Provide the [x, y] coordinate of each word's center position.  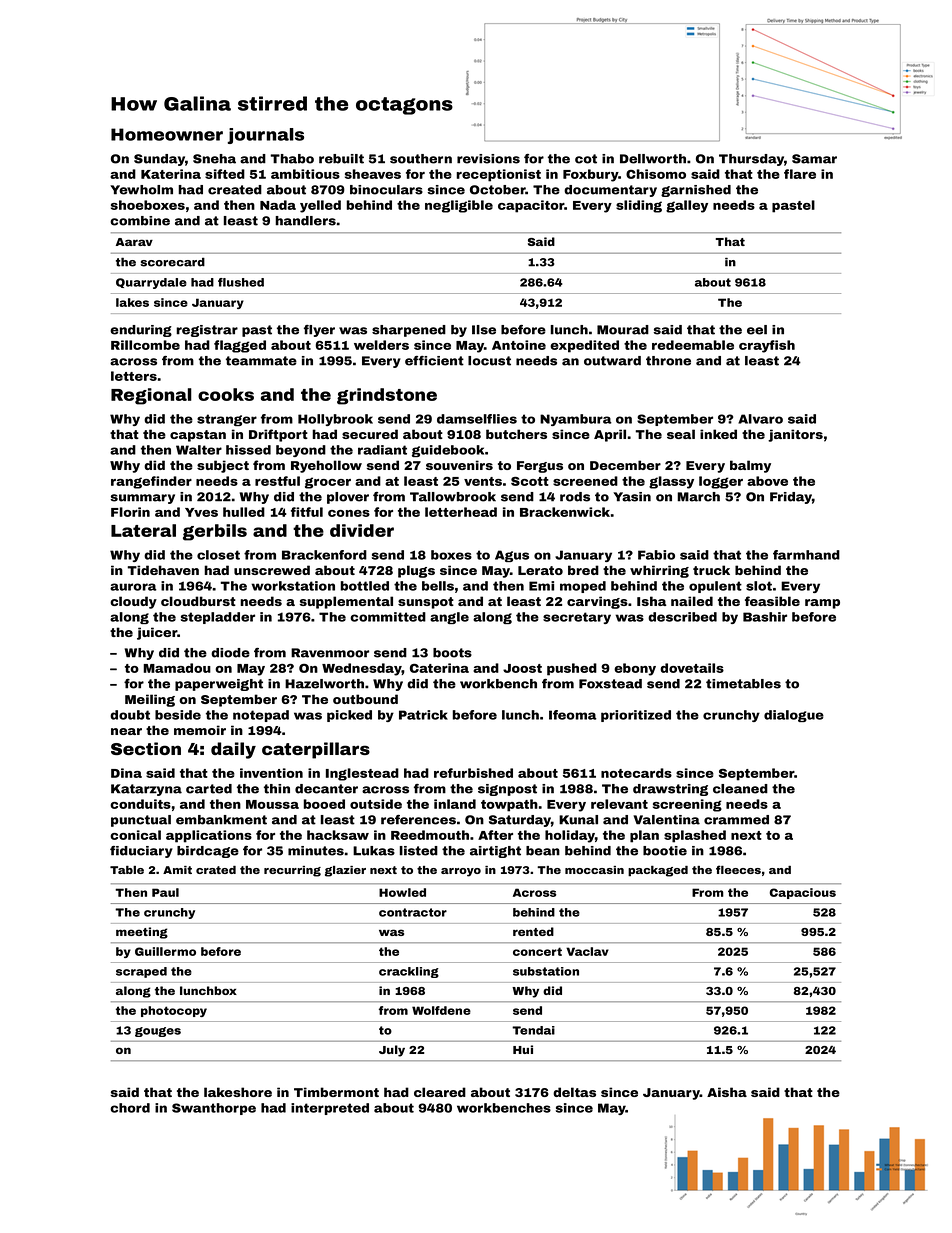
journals [266, 136]
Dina [126, 773]
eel [757, 330]
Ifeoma [573, 715]
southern [421, 159]
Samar [814, 159]
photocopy [174, 1011]
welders [381, 345]
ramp [822, 604]
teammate [261, 361]
